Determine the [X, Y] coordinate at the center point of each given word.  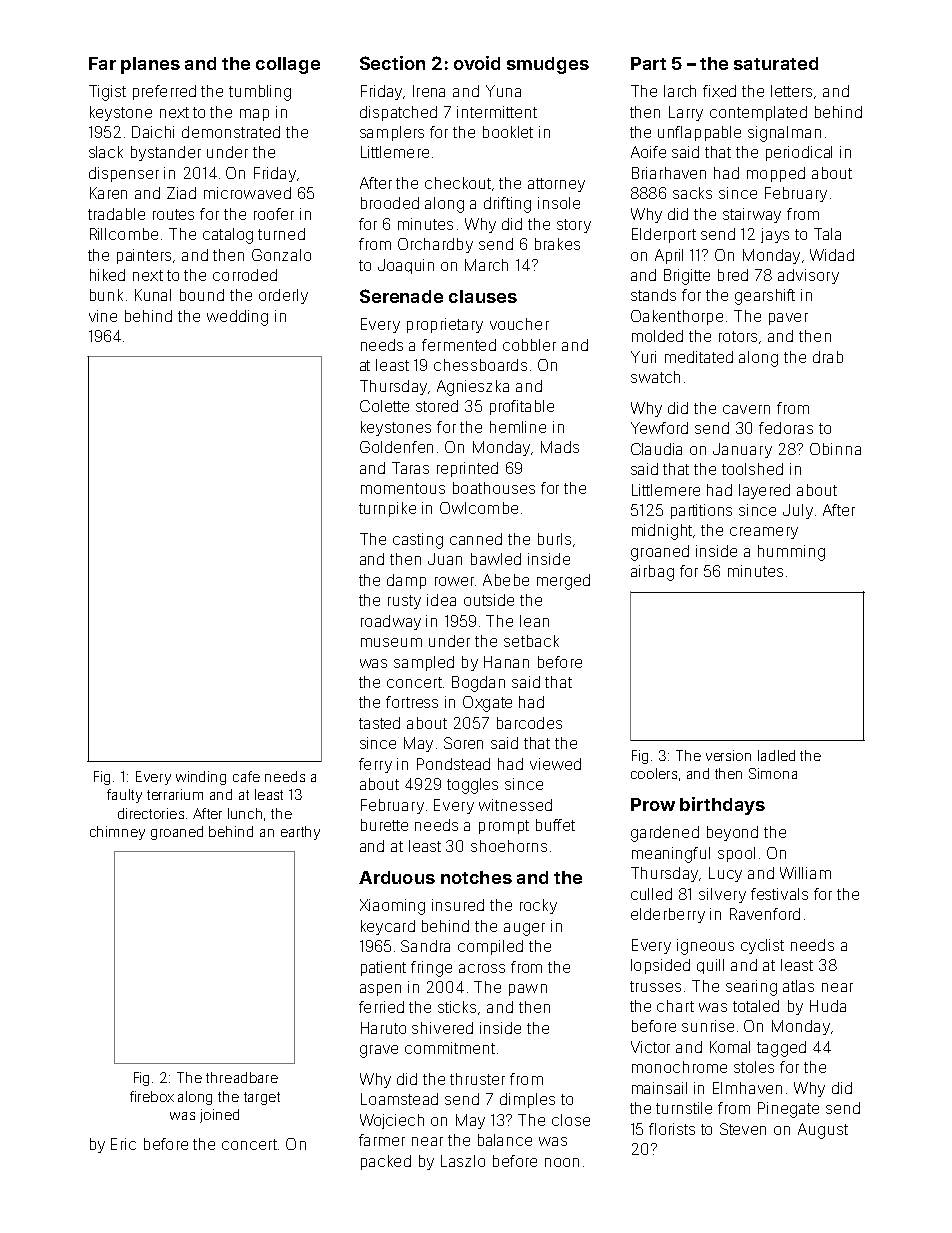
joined [219, 1116]
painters [144, 256]
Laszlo [463, 1161]
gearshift [765, 297]
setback [531, 641]
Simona [773, 773]
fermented [459, 345]
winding [201, 778]
